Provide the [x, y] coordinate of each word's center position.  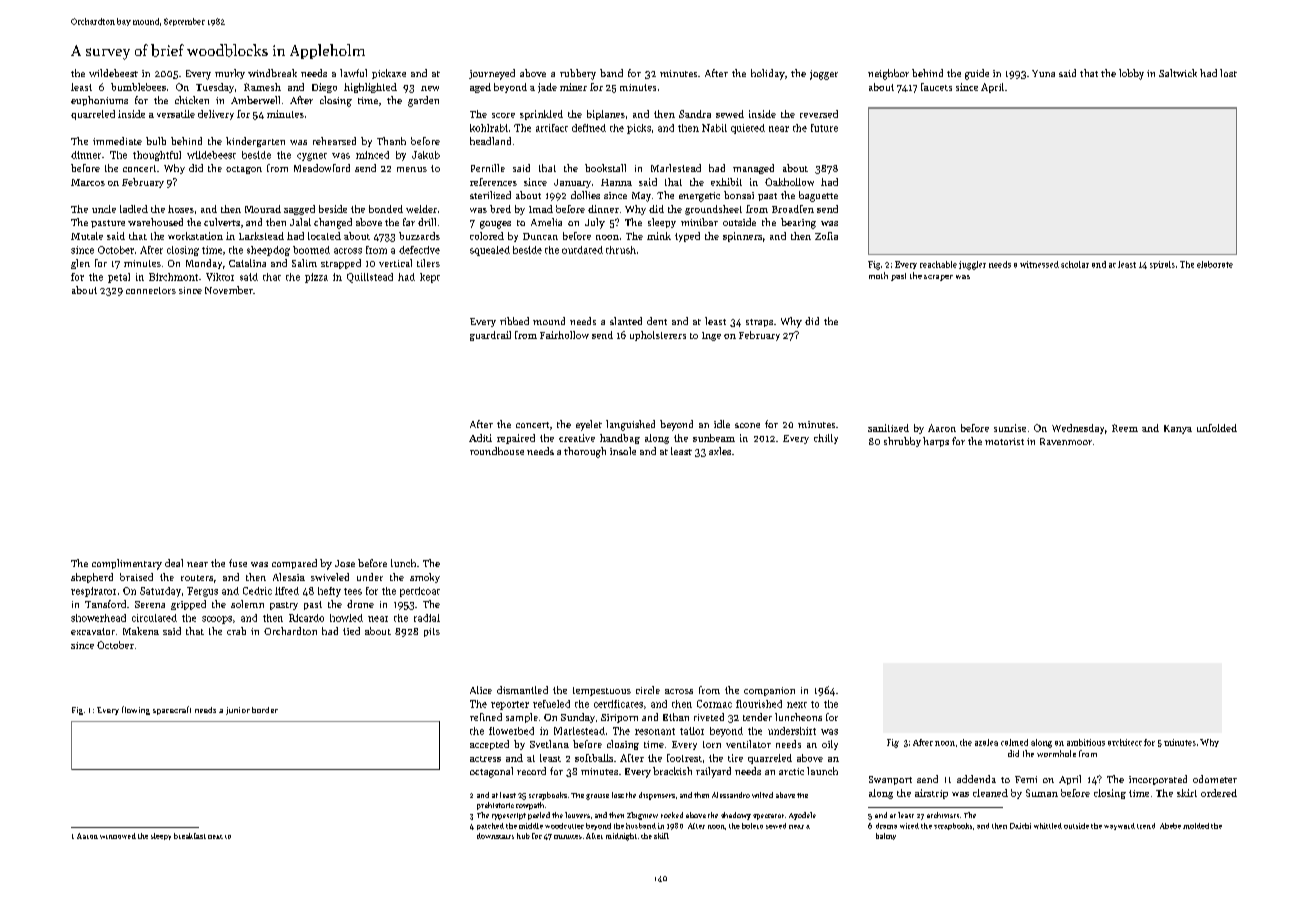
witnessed [1039, 264]
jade [547, 88]
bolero [752, 826]
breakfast [190, 836]
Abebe [1170, 826]
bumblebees [138, 87]
